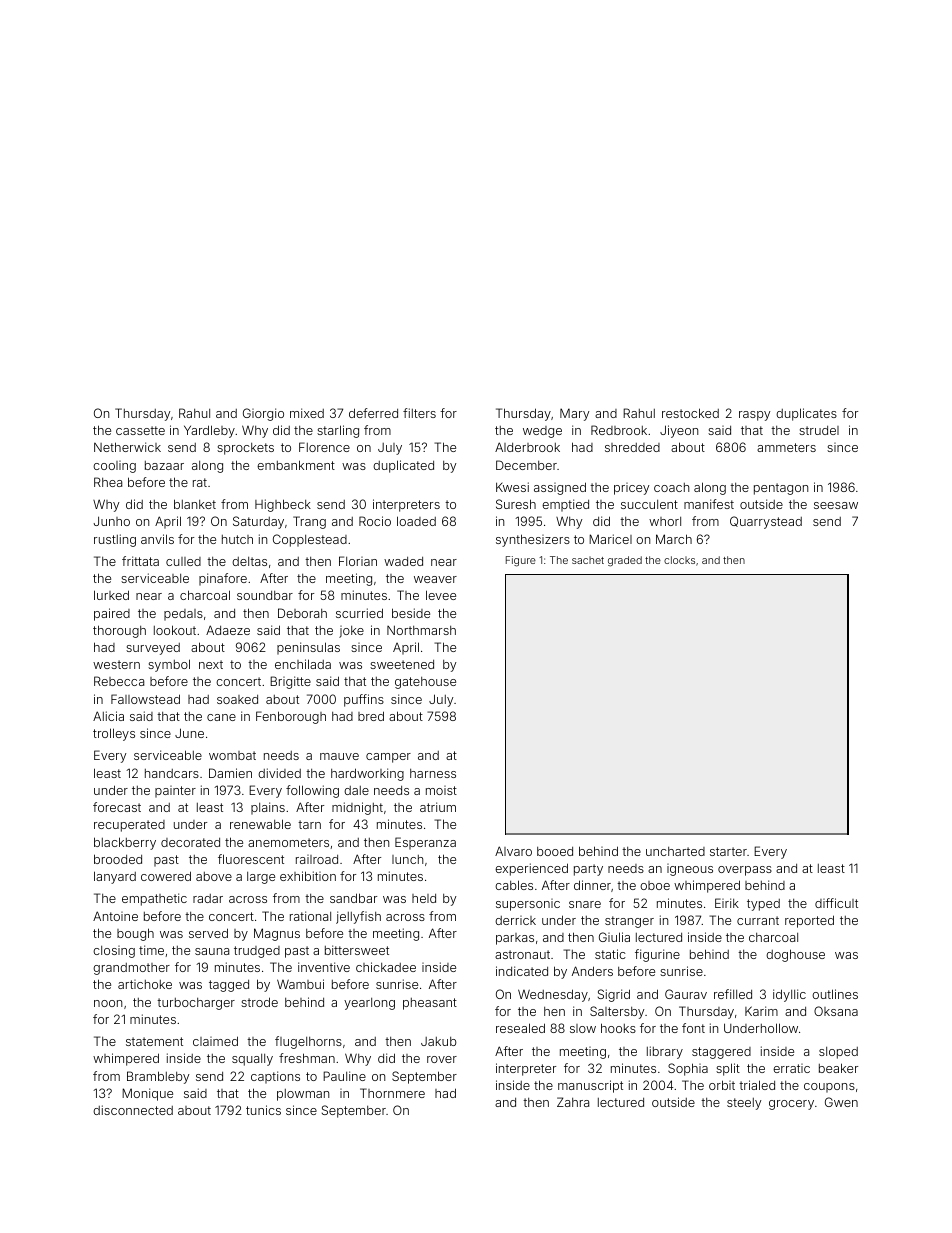 Image resolution: width=952 pixels, height=1233 pixels. Describe the element at coordinates (259, 1002) in the document. I see `strode` at that location.
